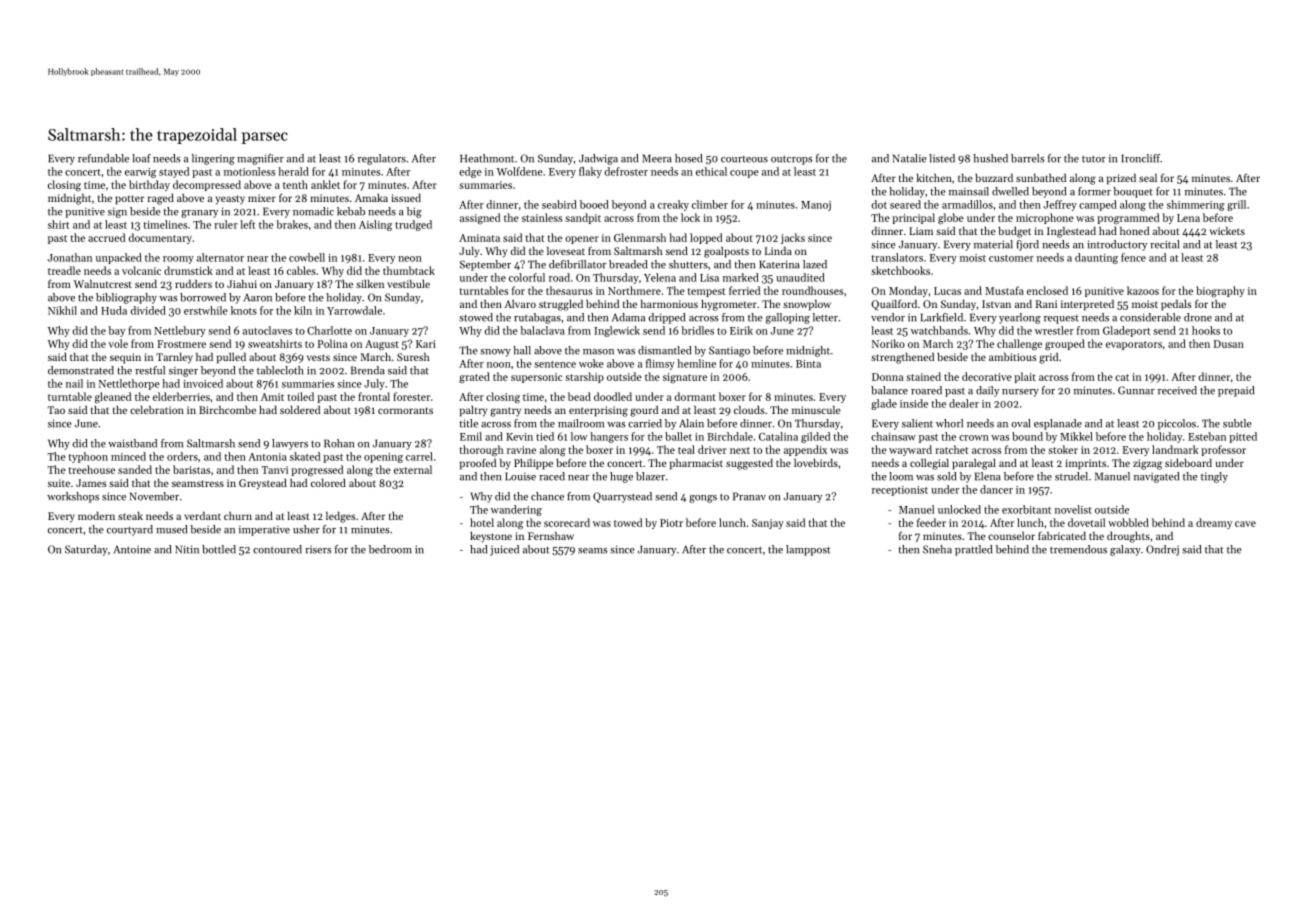  Describe the element at coordinates (103, 158) in the page. I see `refundable` at that location.
